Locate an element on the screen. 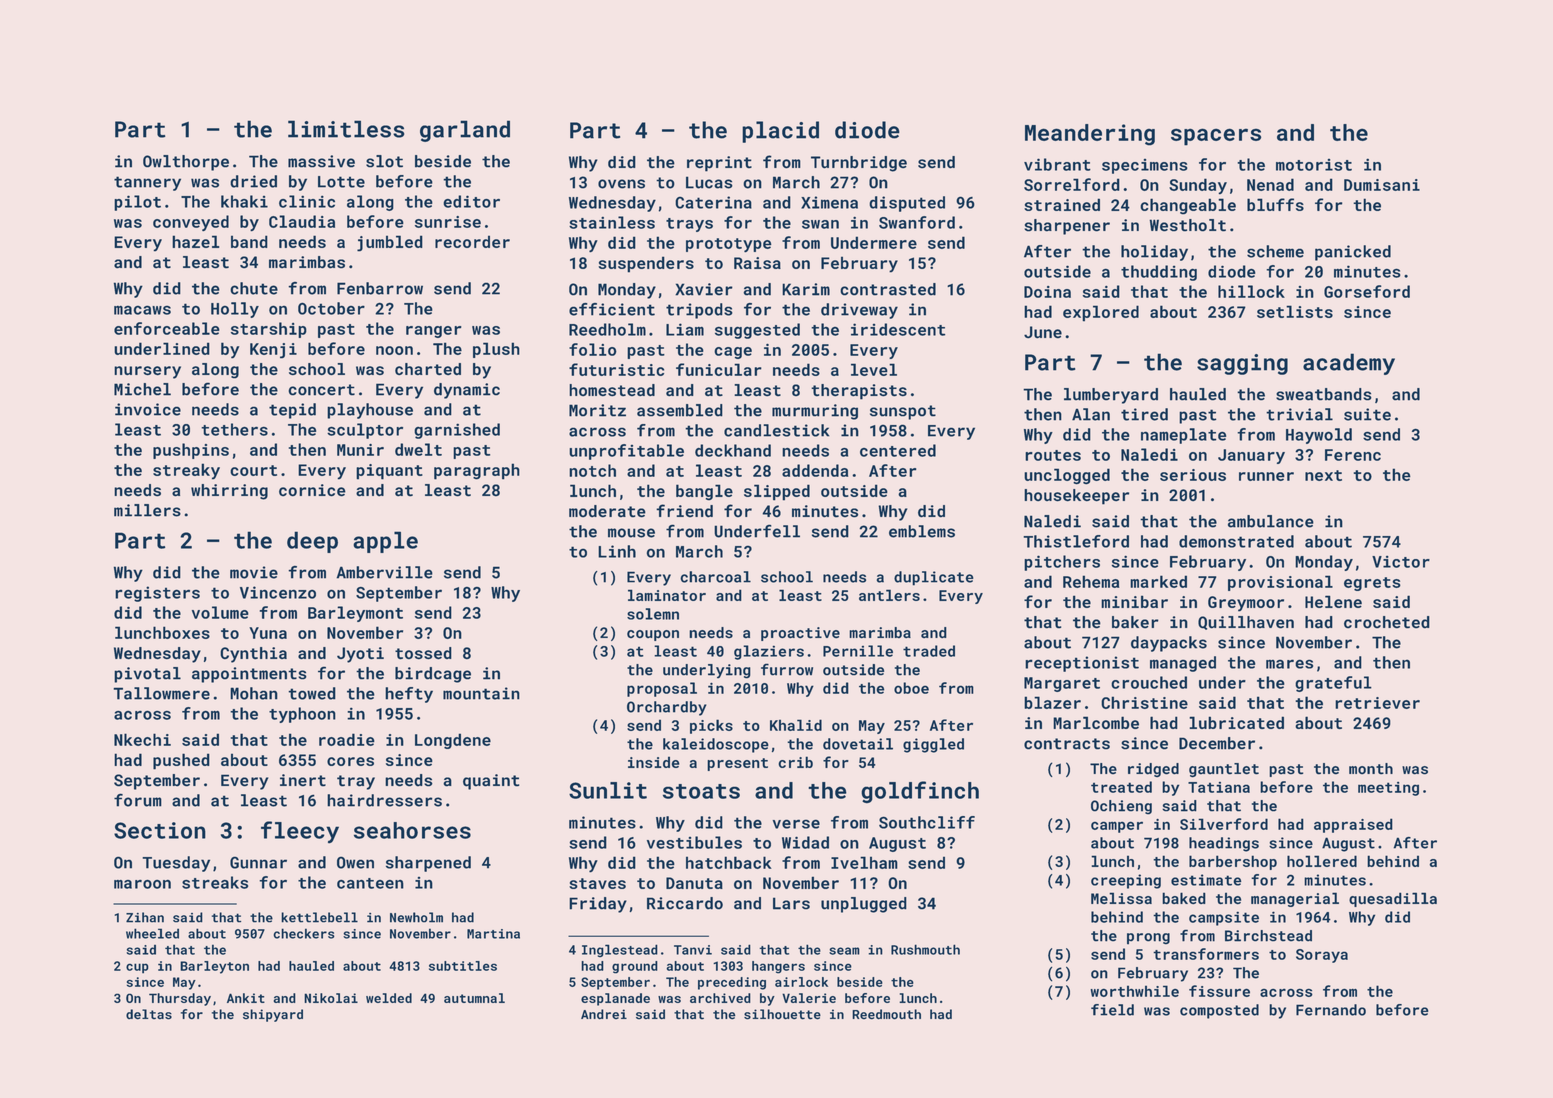 This screenshot has width=1553, height=1098. roadie is located at coordinates (347, 739).
